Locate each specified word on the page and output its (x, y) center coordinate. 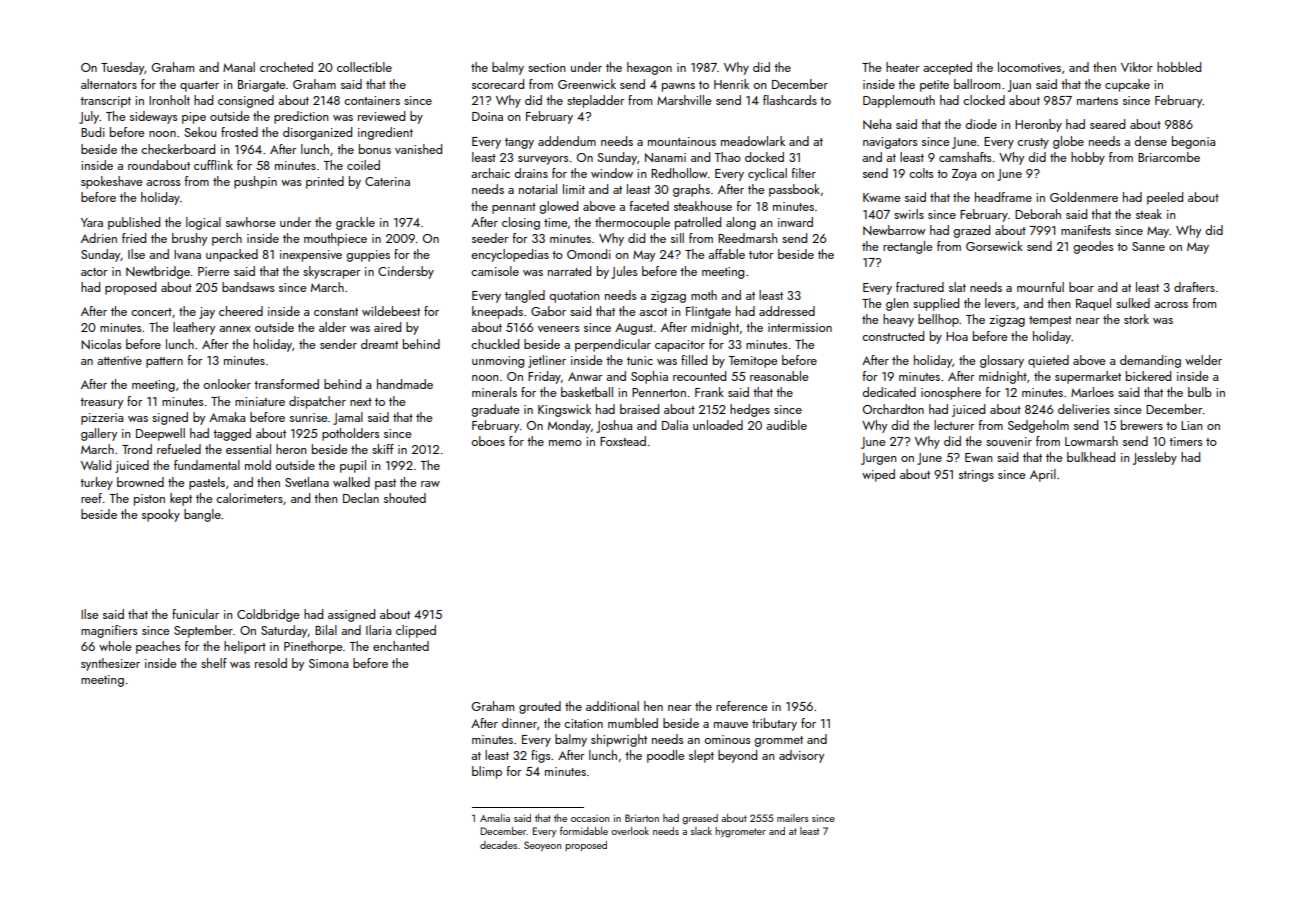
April (1043, 475)
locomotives (1029, 67)
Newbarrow (894, 230)
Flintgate (708, 312)
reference (742, 706)
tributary (774, 724)
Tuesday (122, 68)
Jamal (348, 418)
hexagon (649, 68)
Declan (361, 498)
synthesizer (110, 664)
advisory (801, 756)
